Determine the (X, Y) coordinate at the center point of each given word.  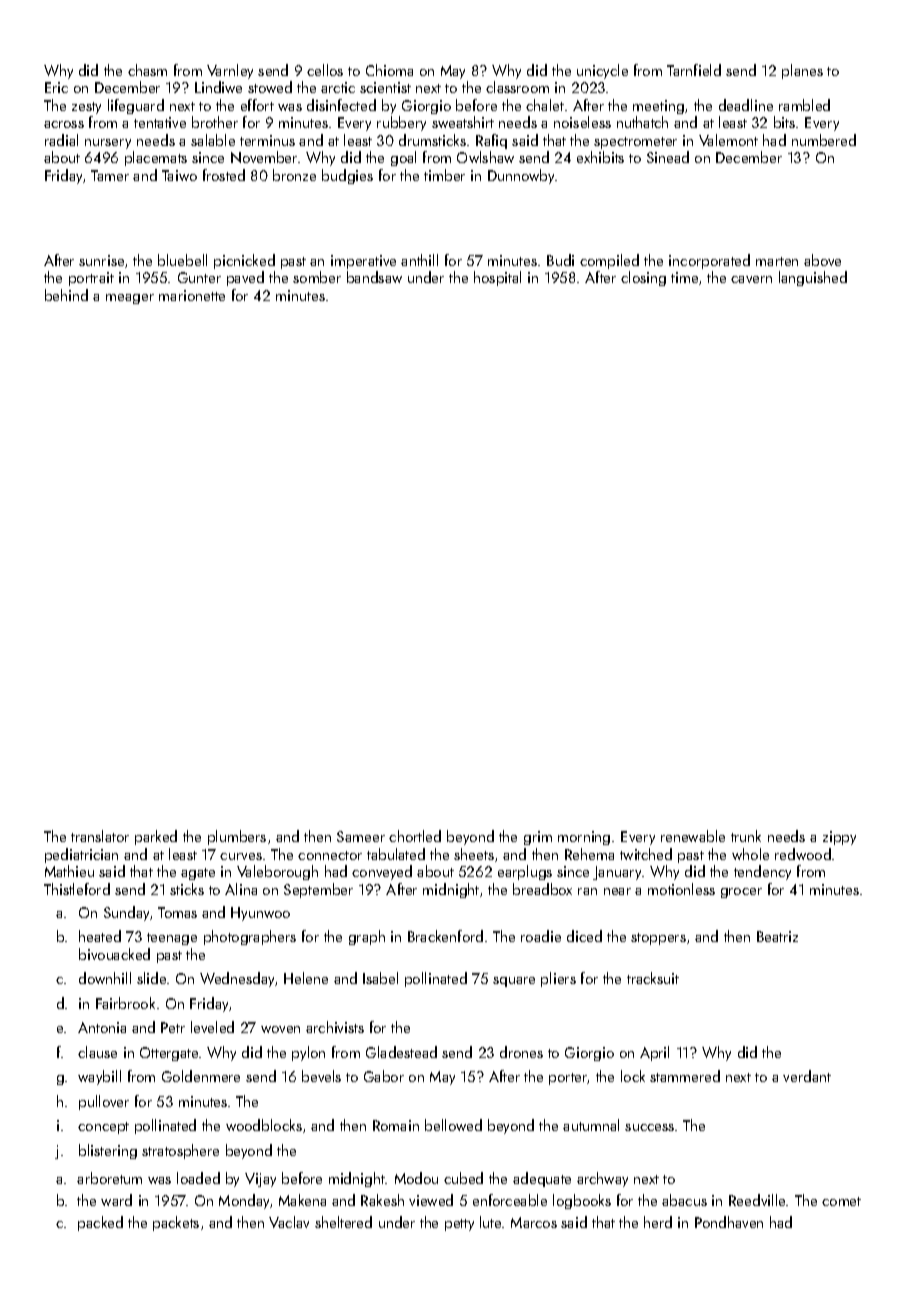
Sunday (126, 913)
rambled (804, 105)
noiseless (582, 122)
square (514, 982)
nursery (108, 144)
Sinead (668, 157)
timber (444, 175)
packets (176, 1223)
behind (66, 295)
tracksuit (653, 978)
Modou (416, 1178)
